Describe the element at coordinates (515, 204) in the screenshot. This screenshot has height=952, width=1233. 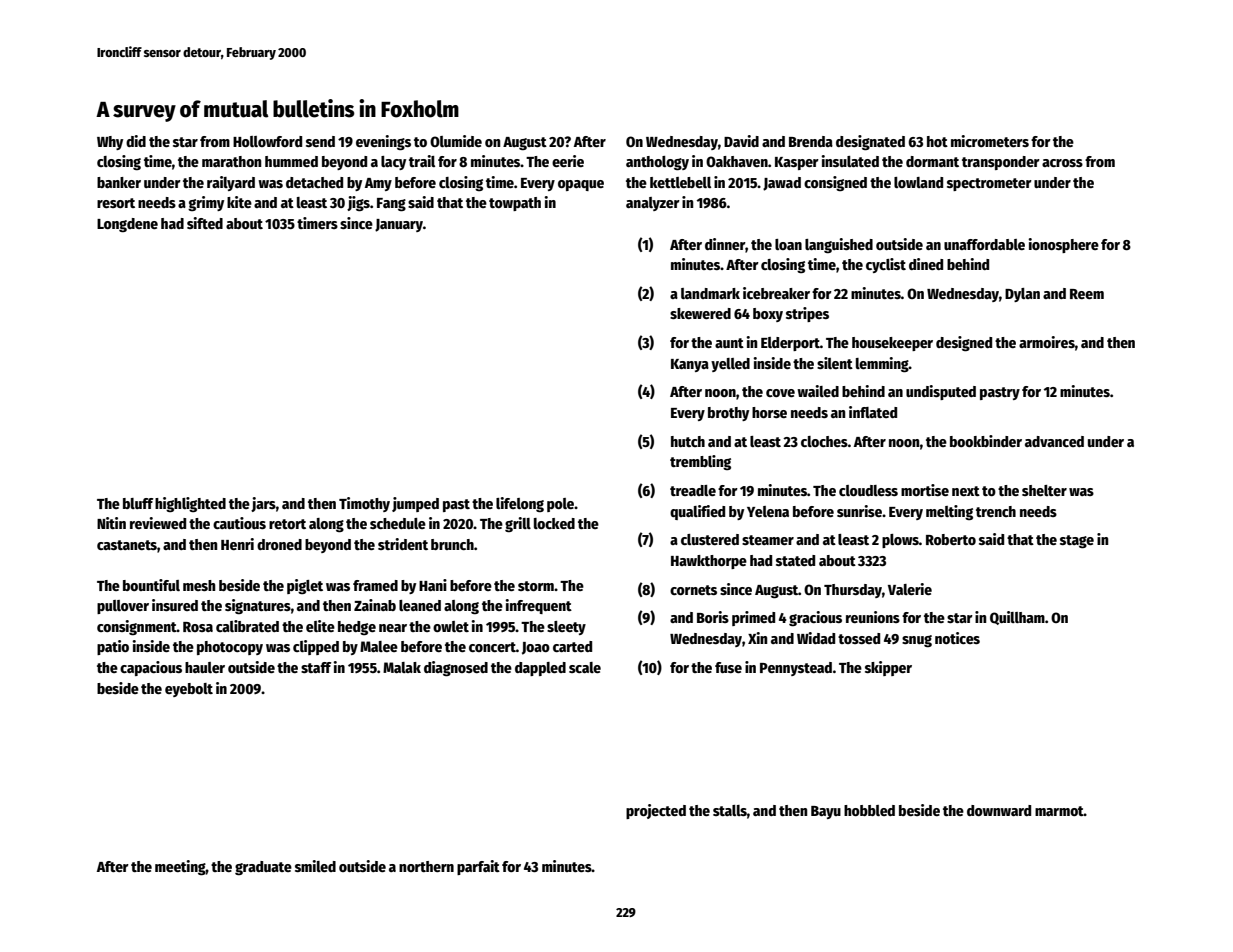
I see `towpath` at that location.
